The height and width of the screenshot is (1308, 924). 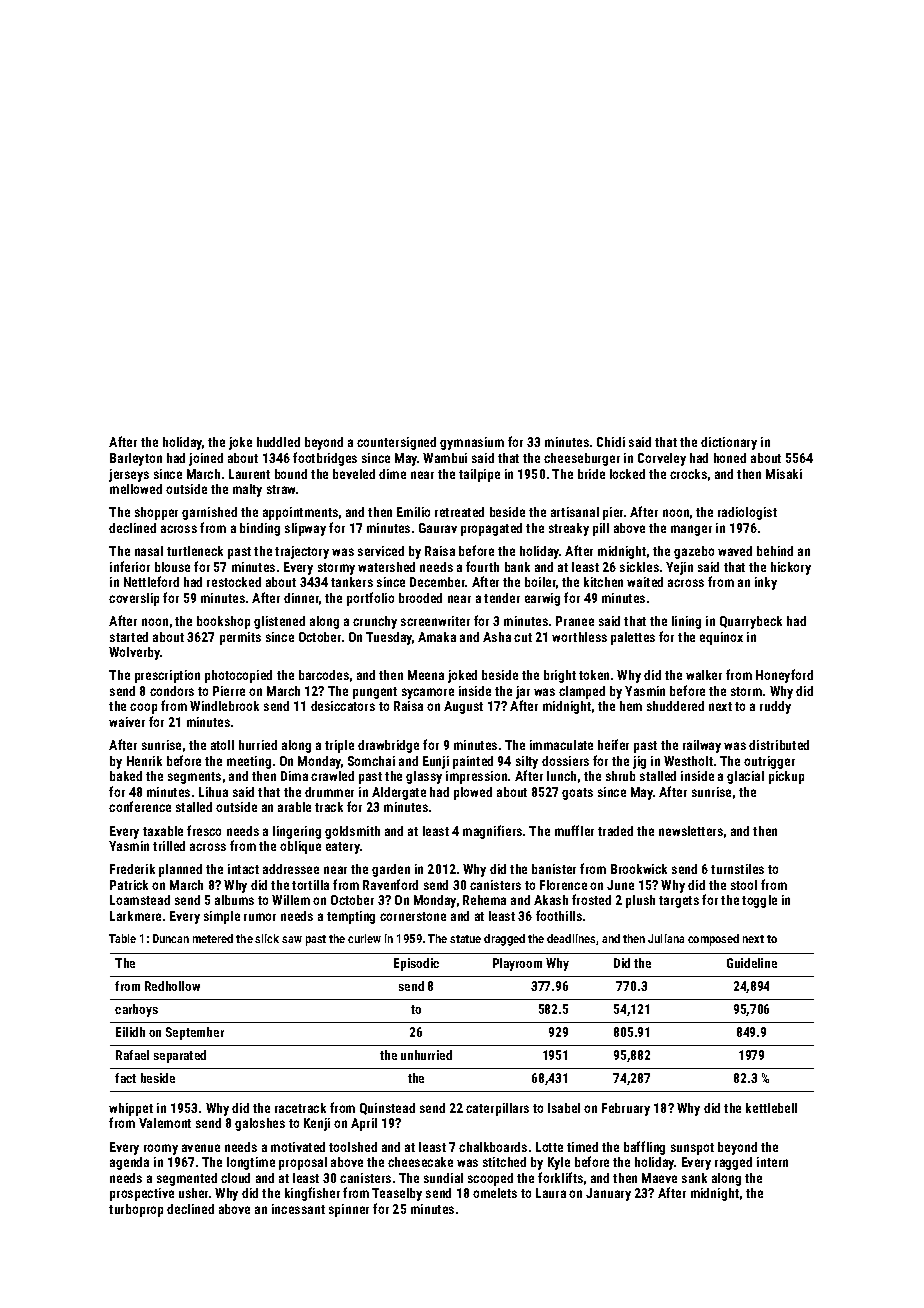 I want to click on Honeyford, so click(x=784, y=676).
